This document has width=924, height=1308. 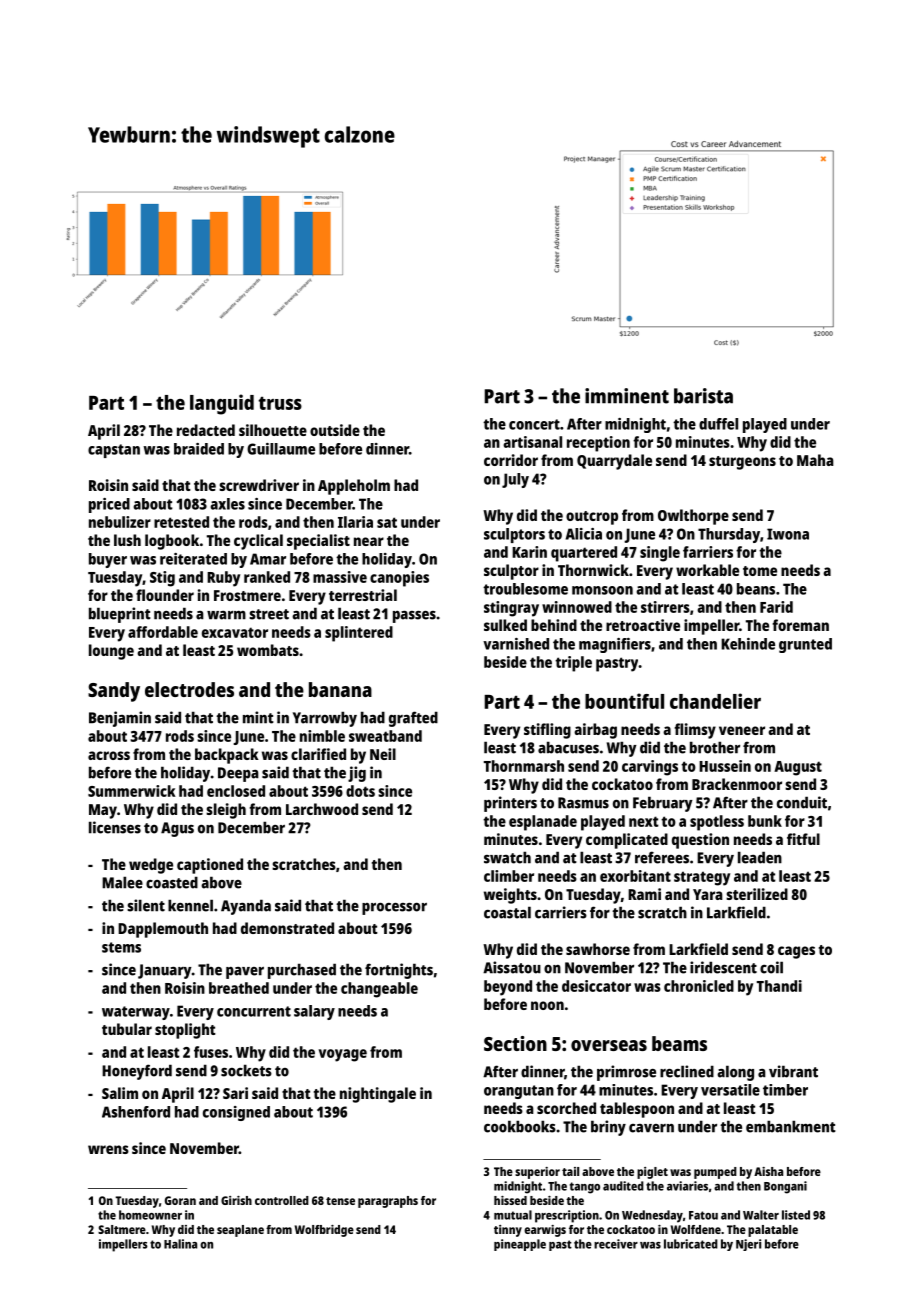 I want to click on changeable, so click(x=379, y=990).
